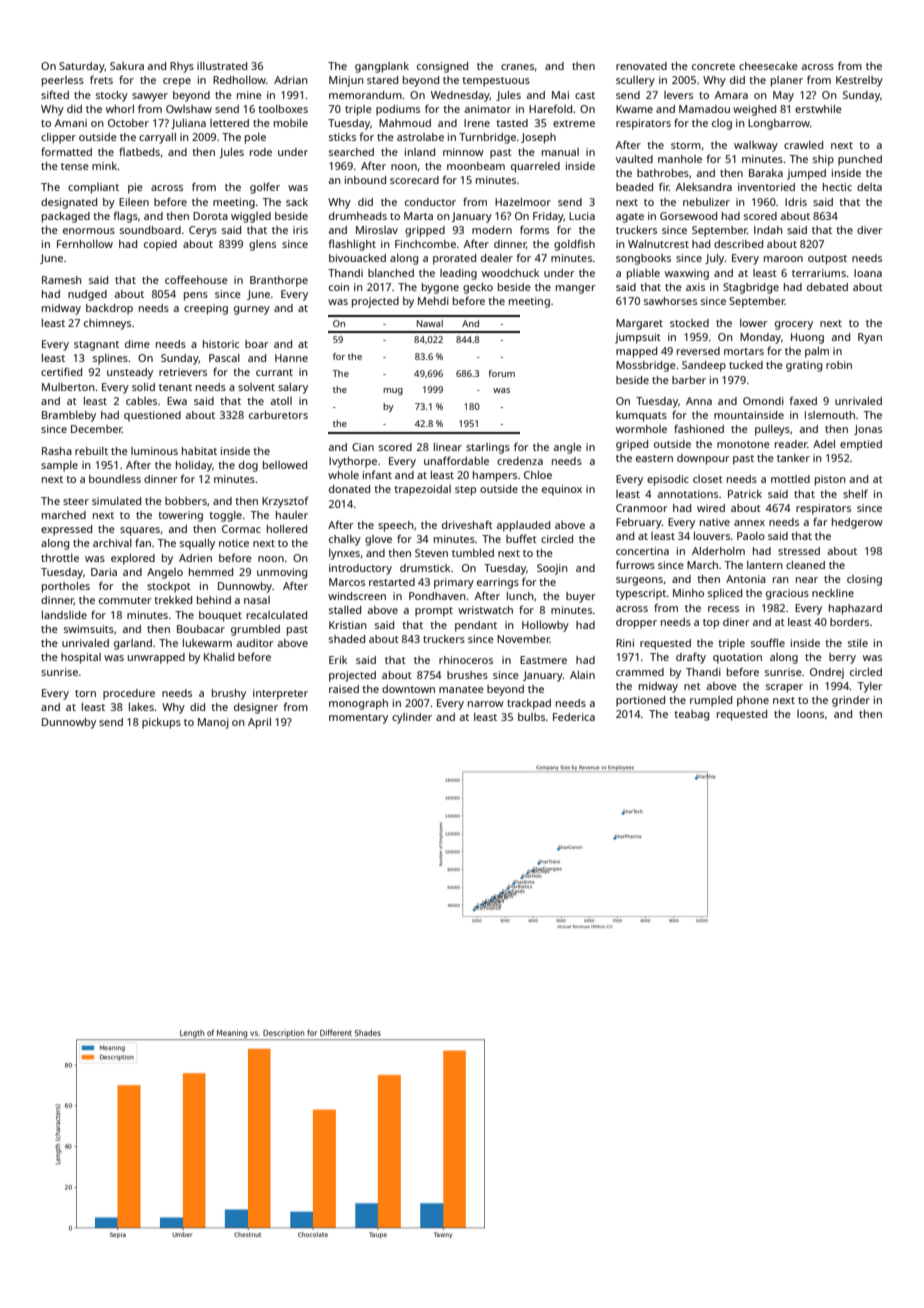 Image resolution: width=924 pixels, height=1308 pixels. Describe the element at coordinates (175, 387) in the screenshot. I see `tenant` at that location.
